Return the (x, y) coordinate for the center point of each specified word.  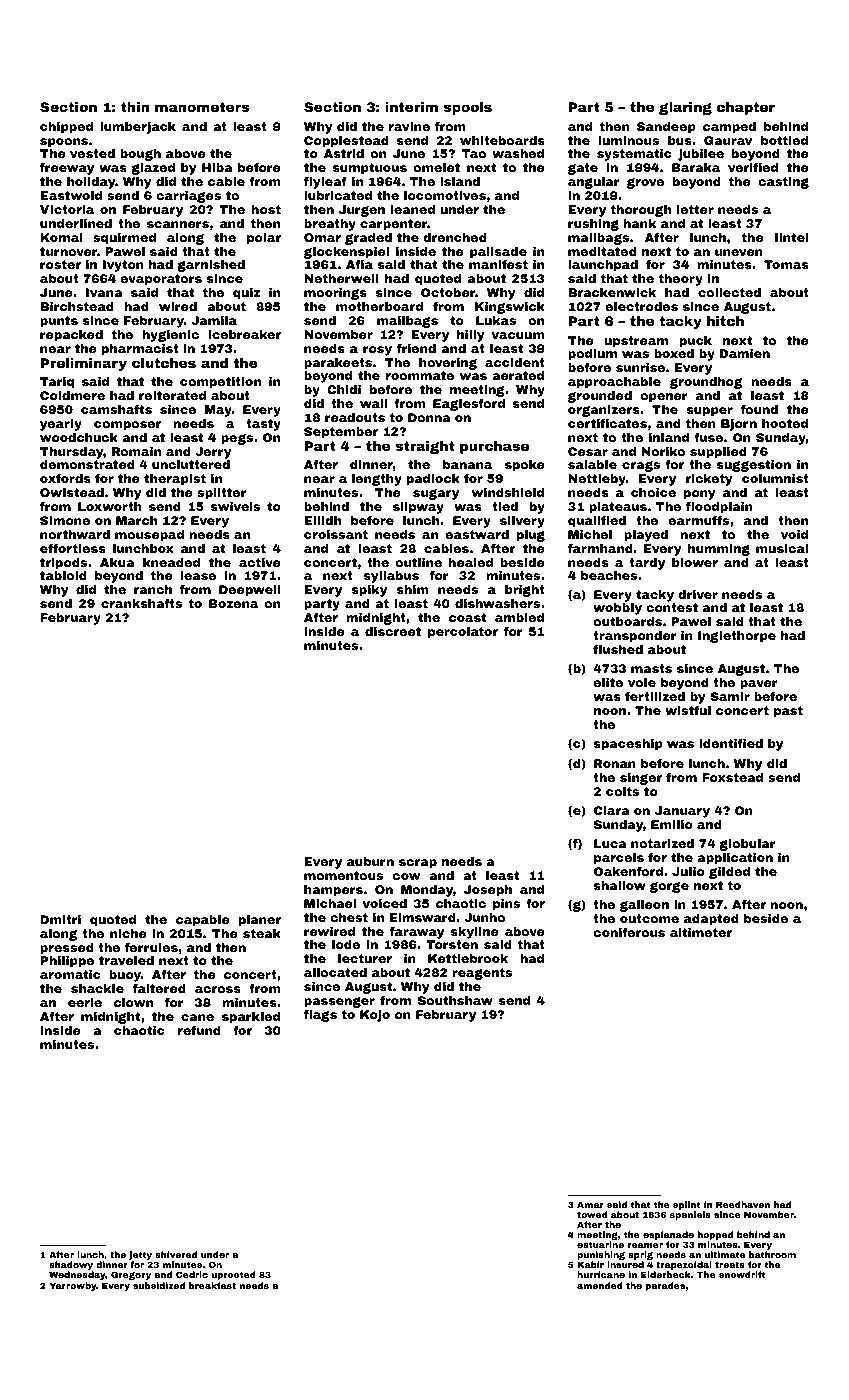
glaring (685, 108)
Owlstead (72, 492)
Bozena (233, 603)
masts (651, 668)
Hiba (217, 167)
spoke (525, 466)
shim (413, 589)
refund (199, 1030)
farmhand (600, 548)
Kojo (375, 1016)
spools (468, 108)
